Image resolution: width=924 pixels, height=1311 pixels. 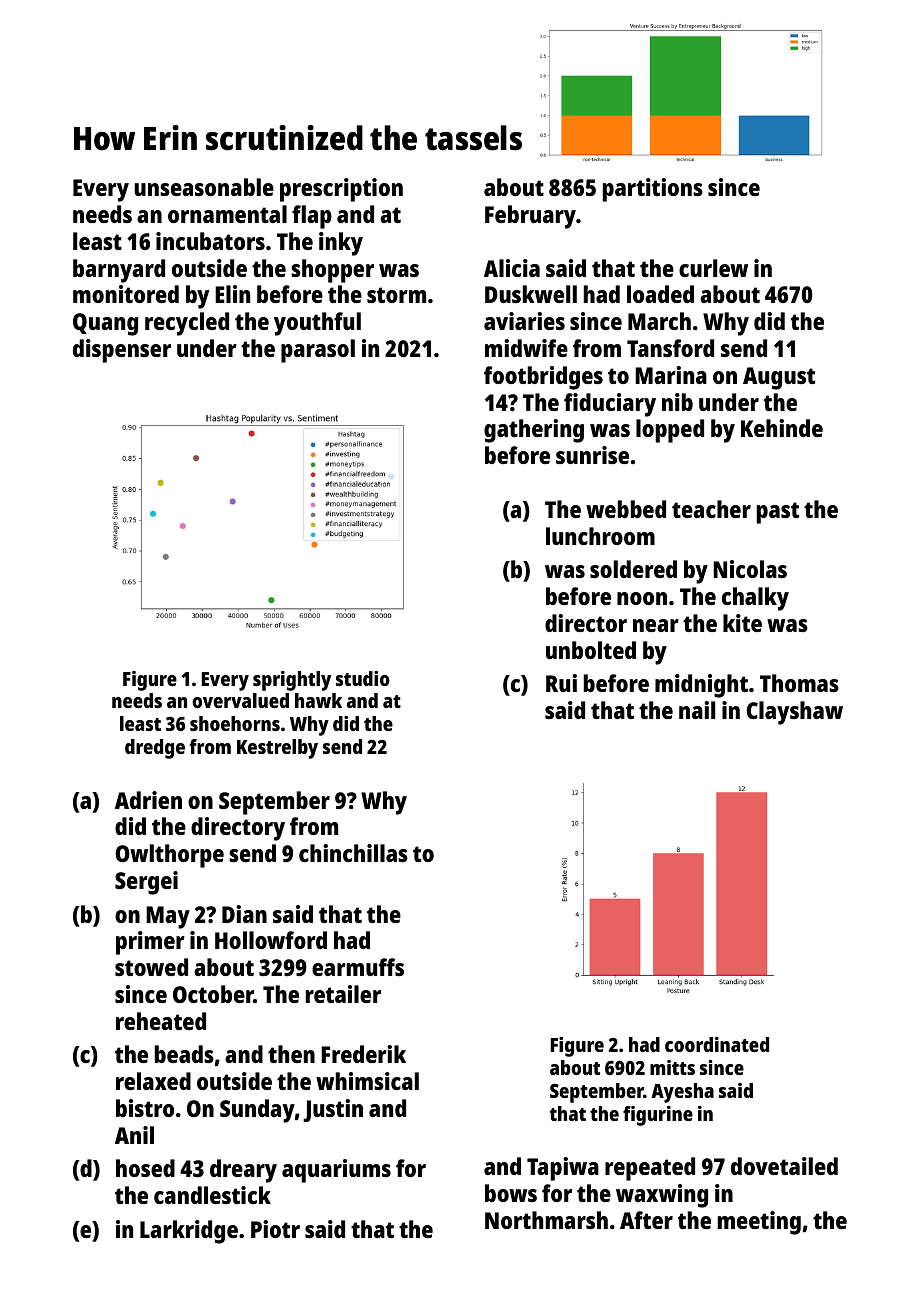 I want to click on dispenser, so click(x=122, y=351).
